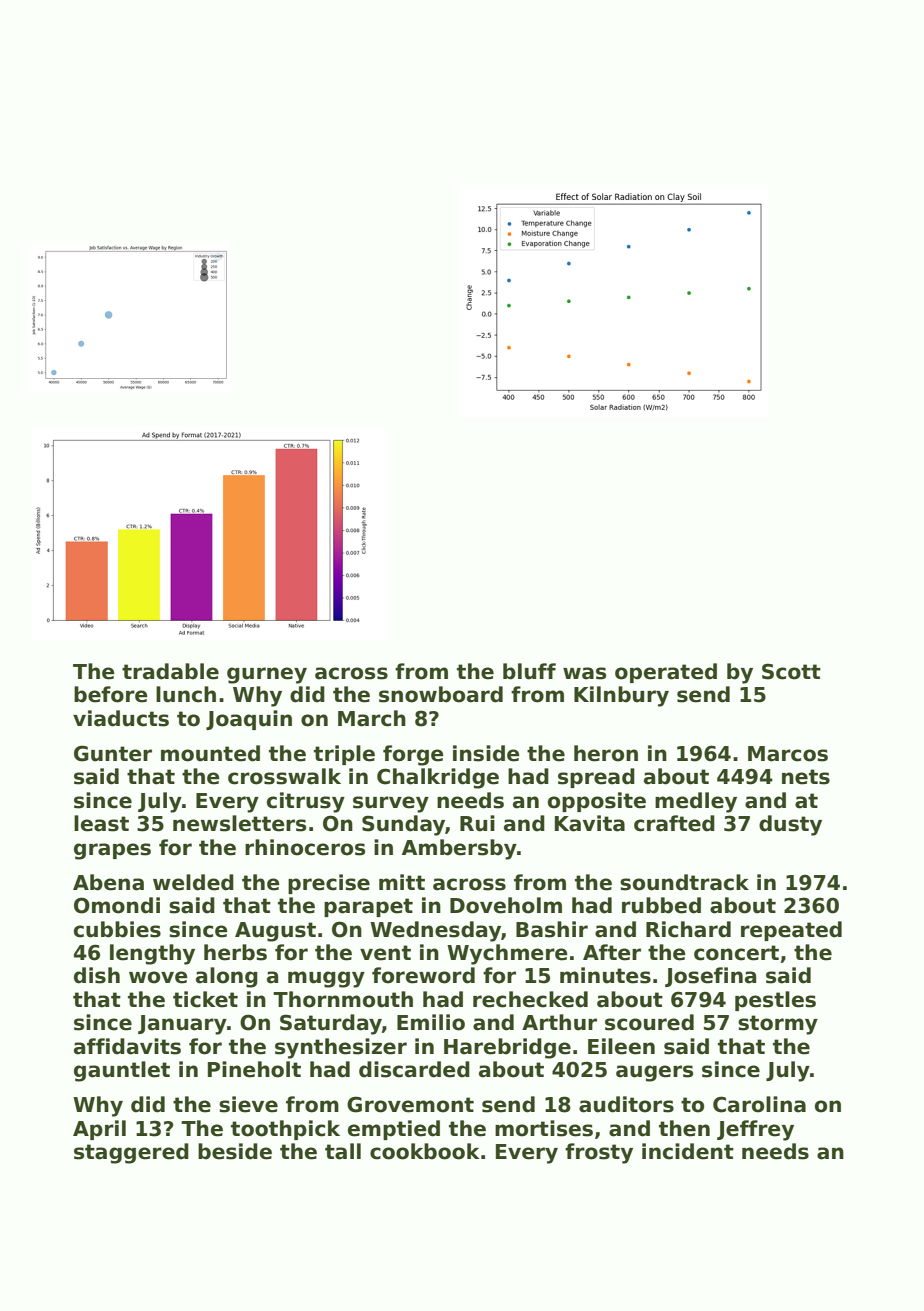  What do you see at coordinates (235, 1151) in the image?
I see `beside` at bounding box center [235, 1151].
